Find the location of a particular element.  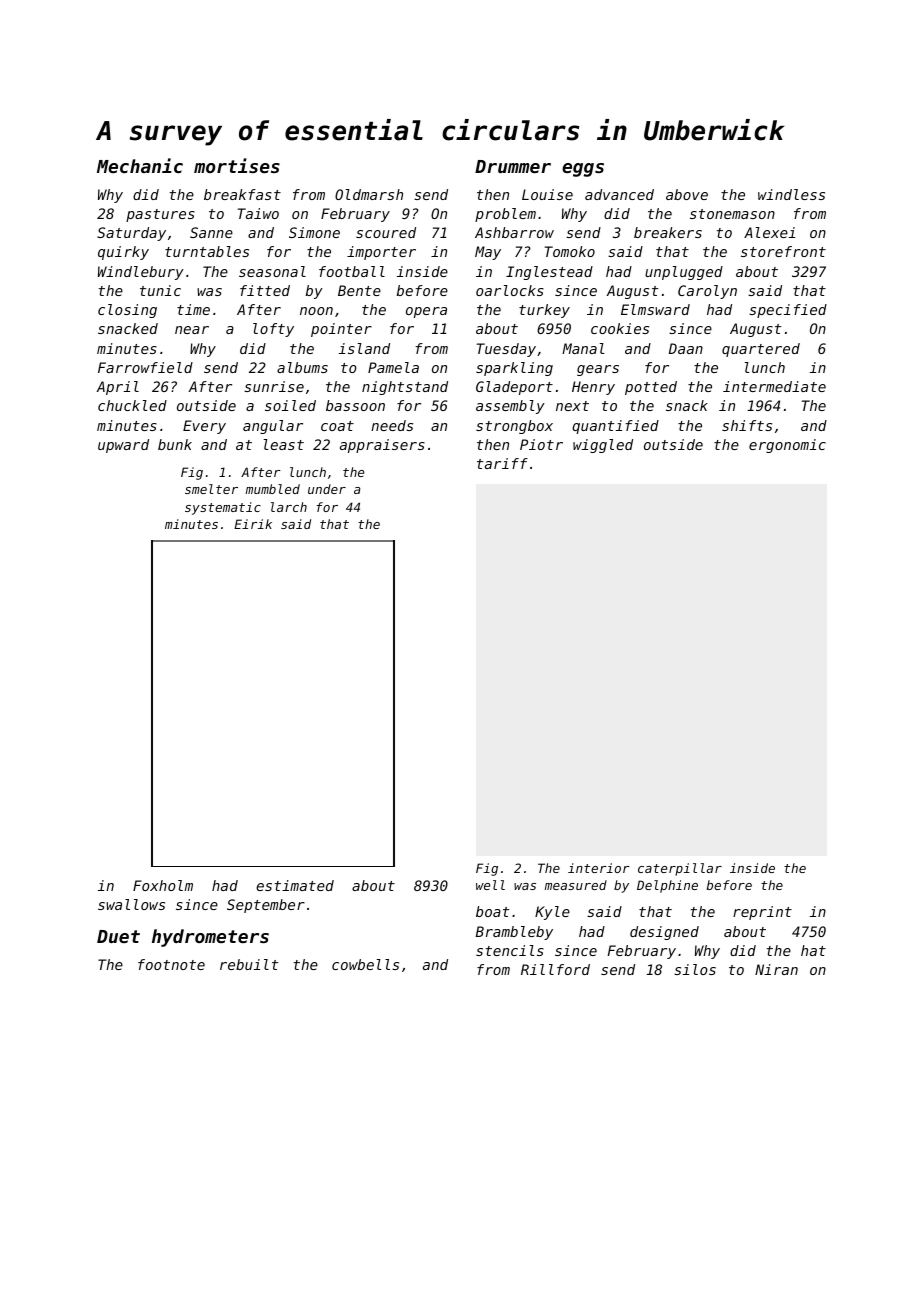

nightstand is located at coordinates (405, 388).
